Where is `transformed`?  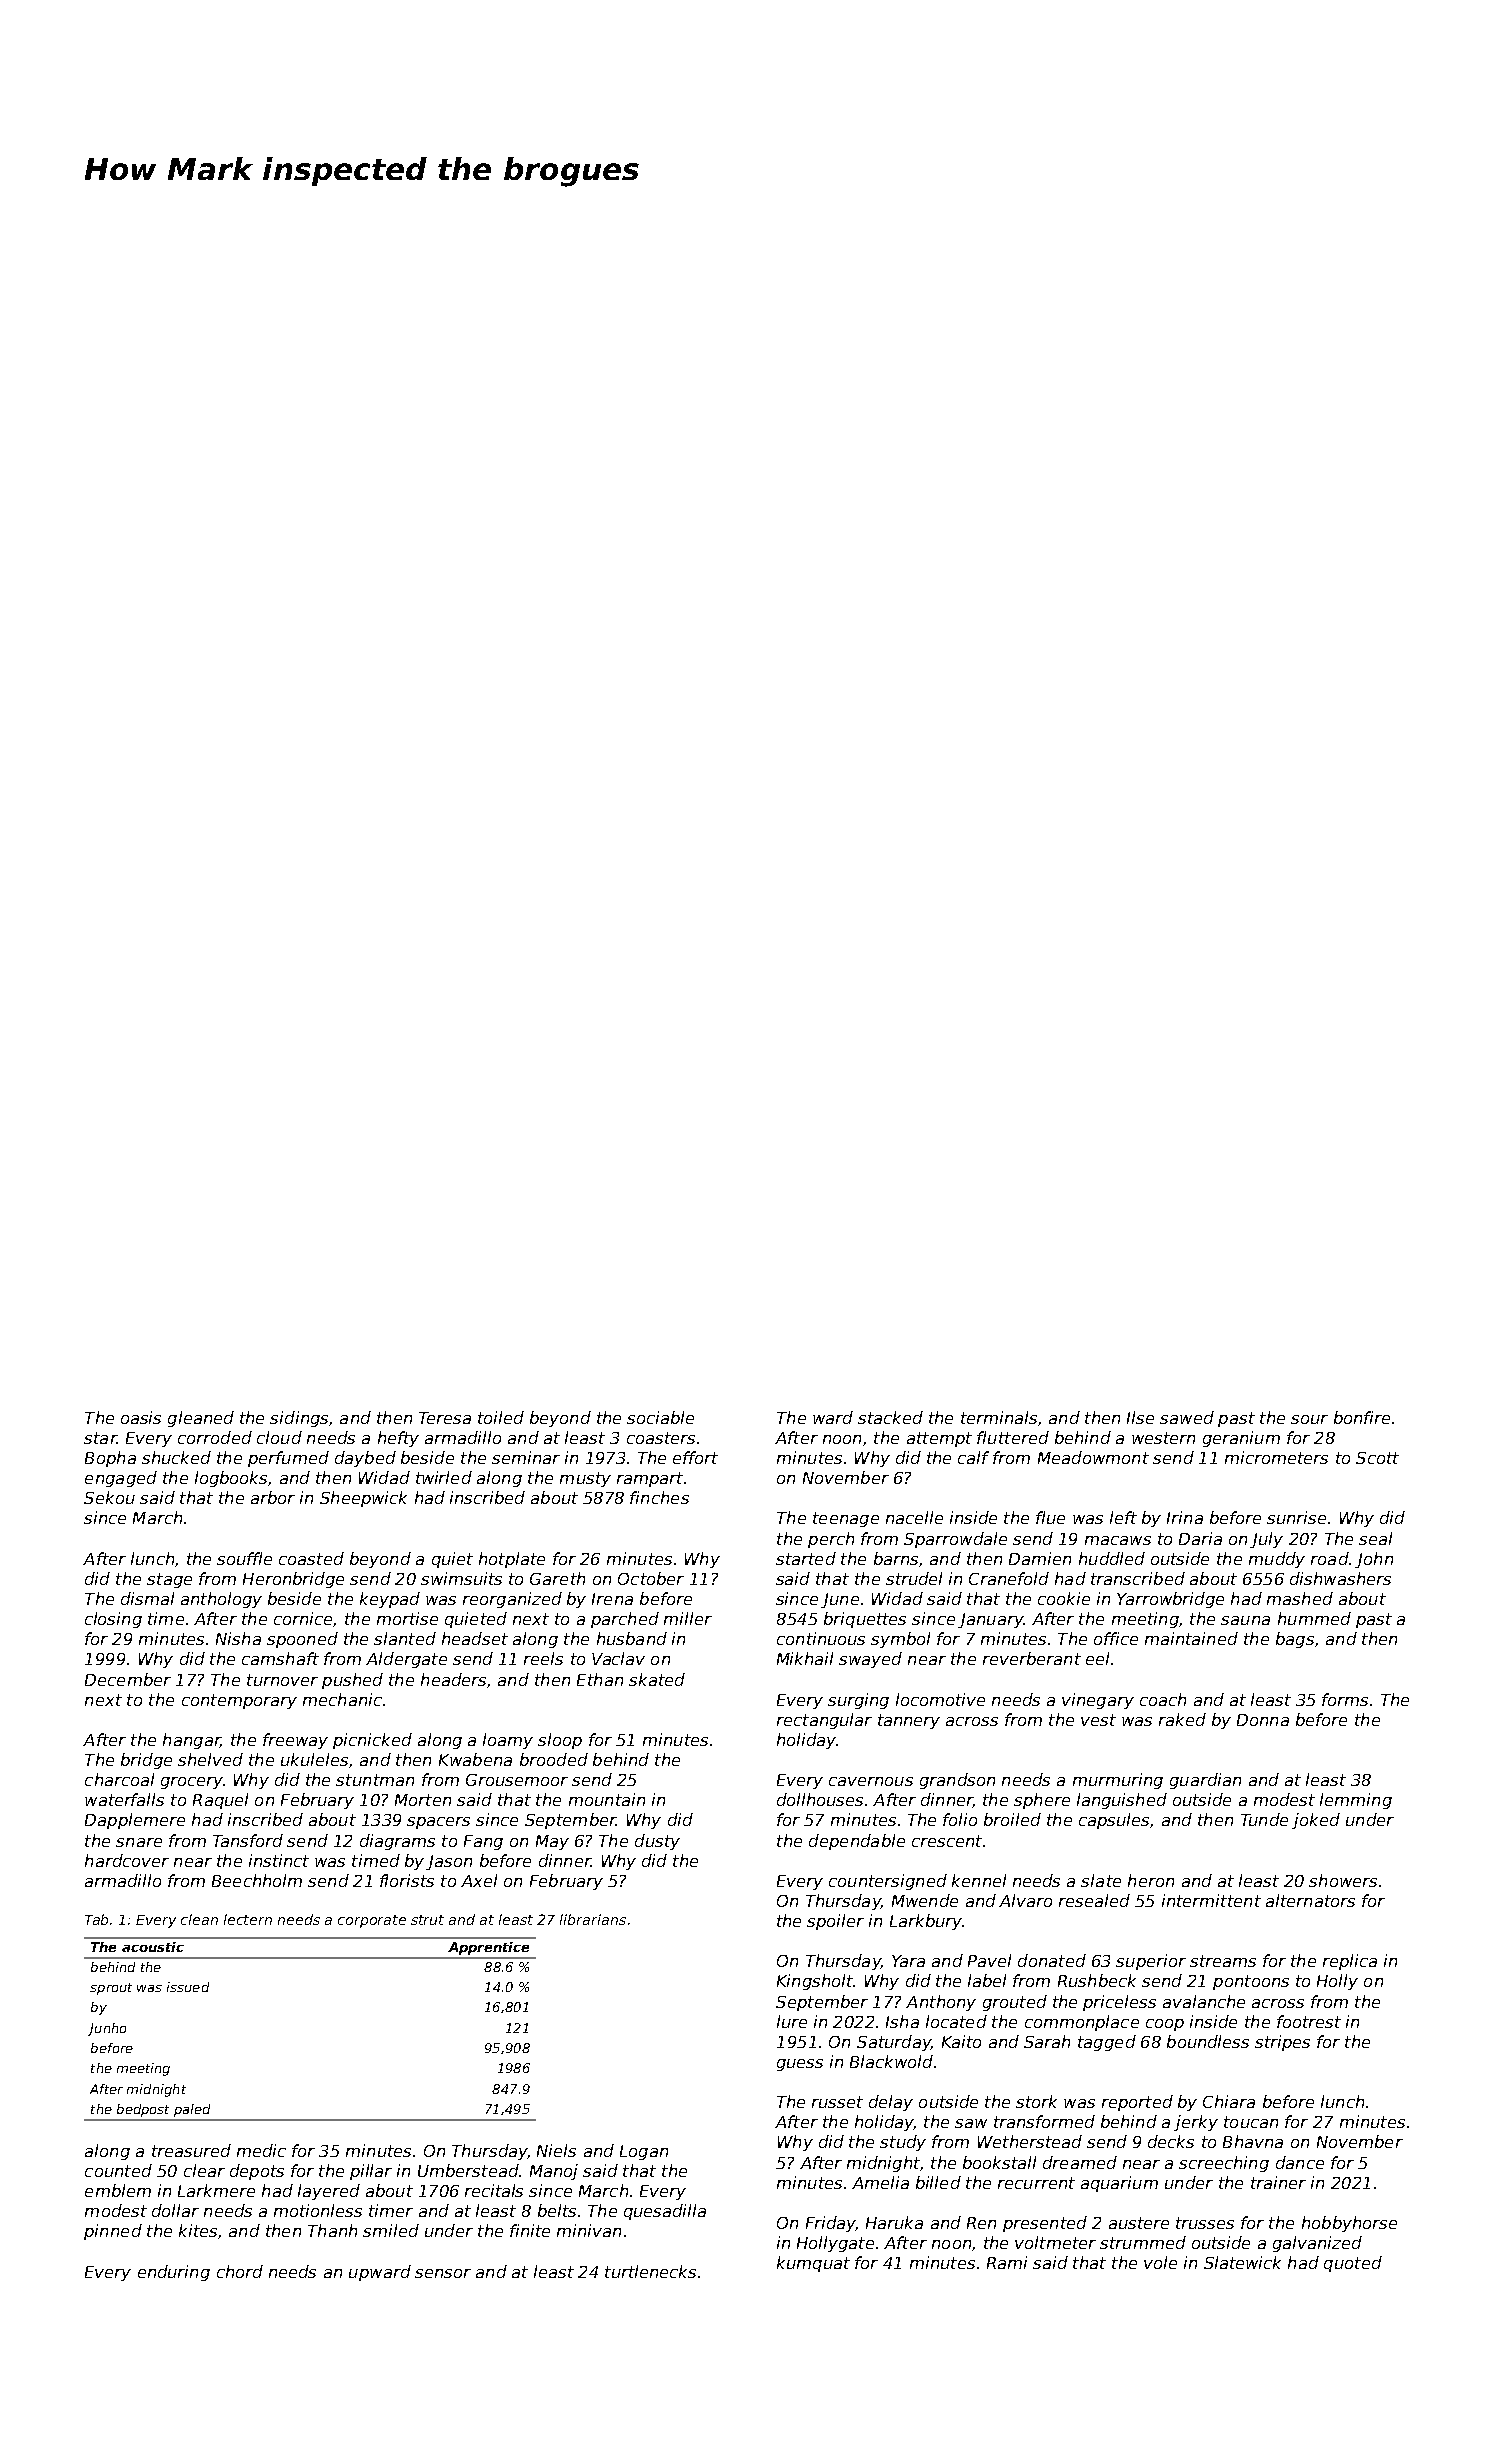 transformed is located at coordinates (1044, 2121).
